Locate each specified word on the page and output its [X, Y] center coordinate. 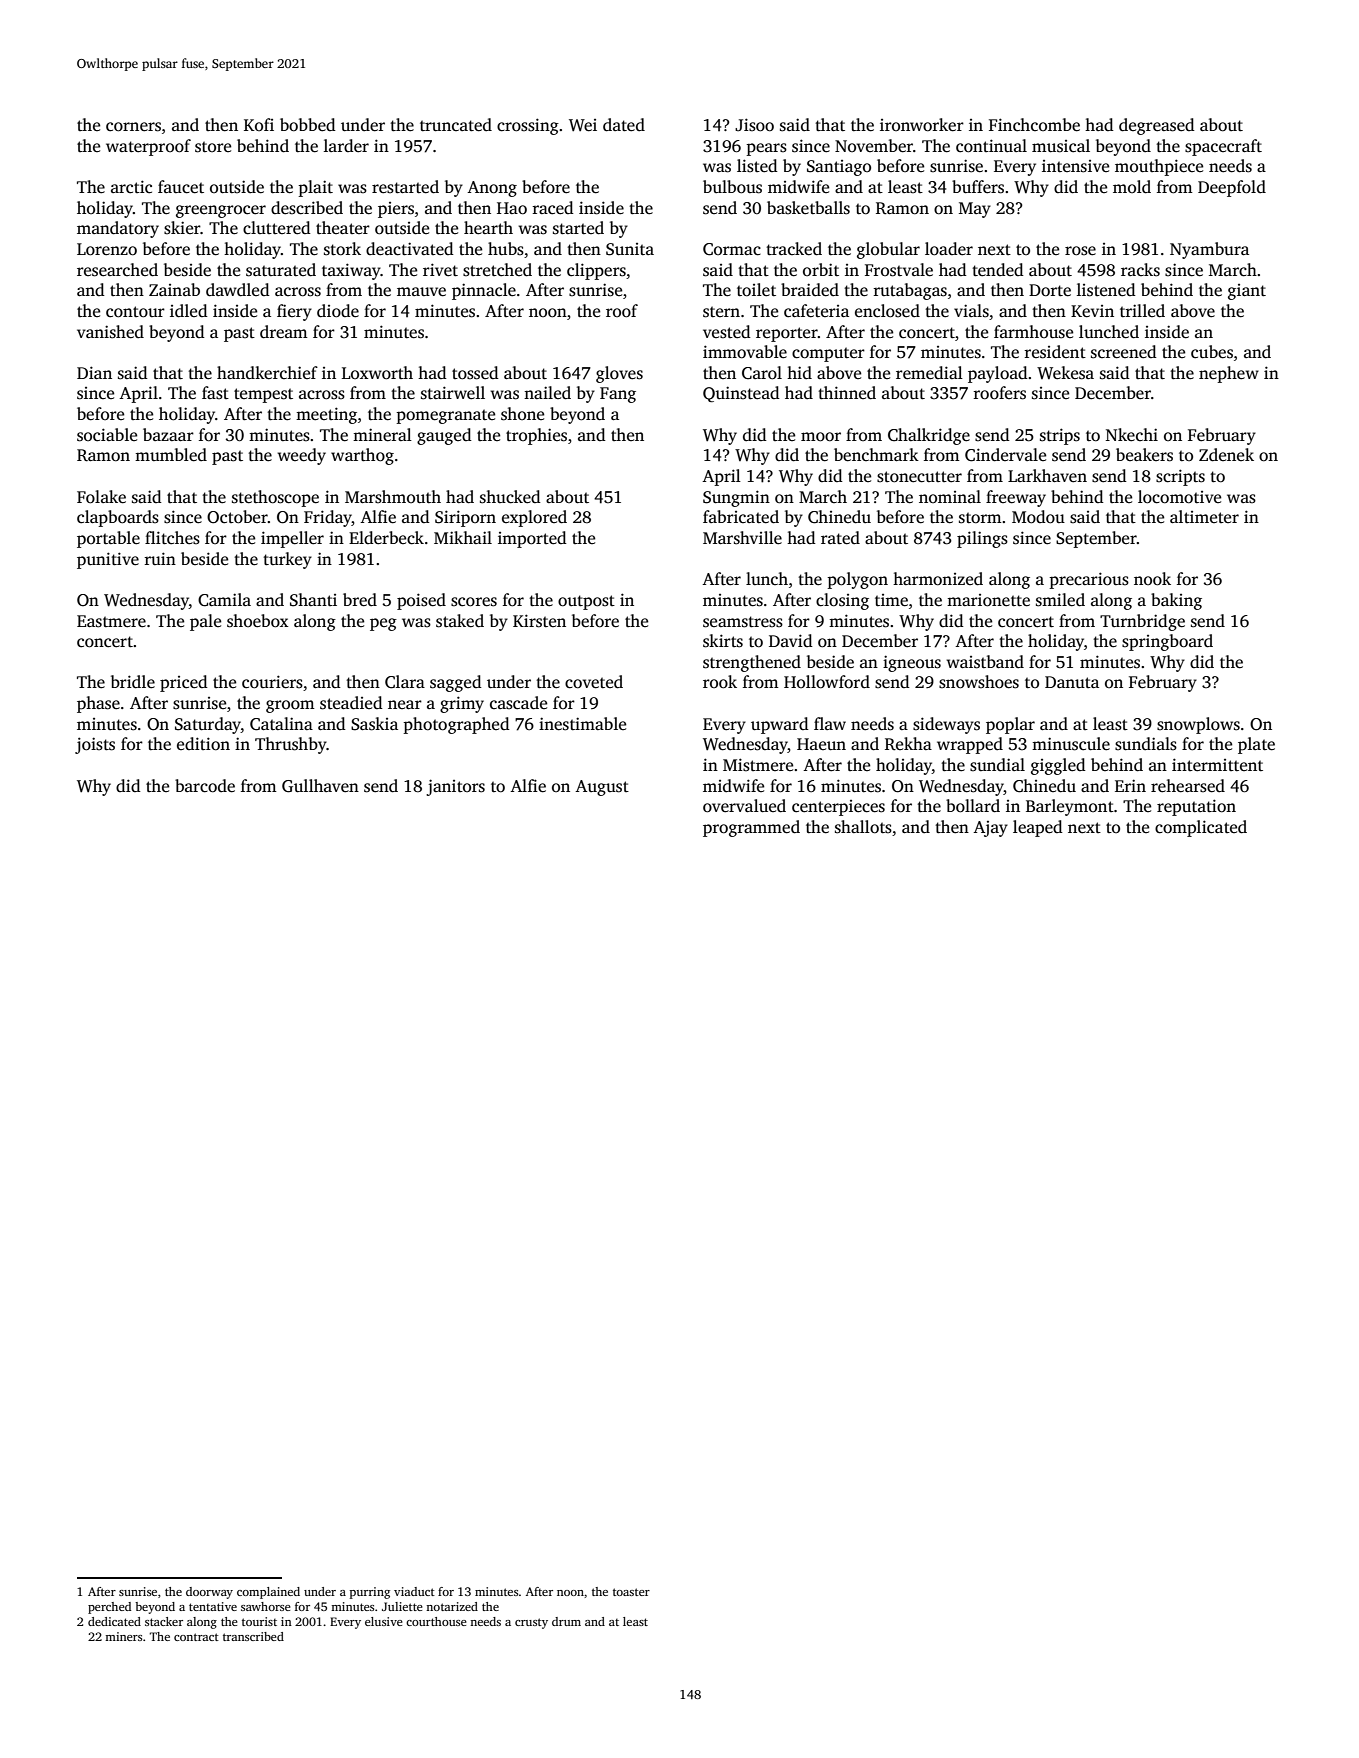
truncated [456, 125]
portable [108, 539]
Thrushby [291, 745]
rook [720, 682]
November [874, 146]
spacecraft [1223, 147]
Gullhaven [320, 786]
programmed [751, 828]
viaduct [414, 1591]
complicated [1201, 828]
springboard [1167, 642]
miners [123, 1636]
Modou [1038, 517]
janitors [455, 787]
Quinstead [741, 394]
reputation [1196, 807]
